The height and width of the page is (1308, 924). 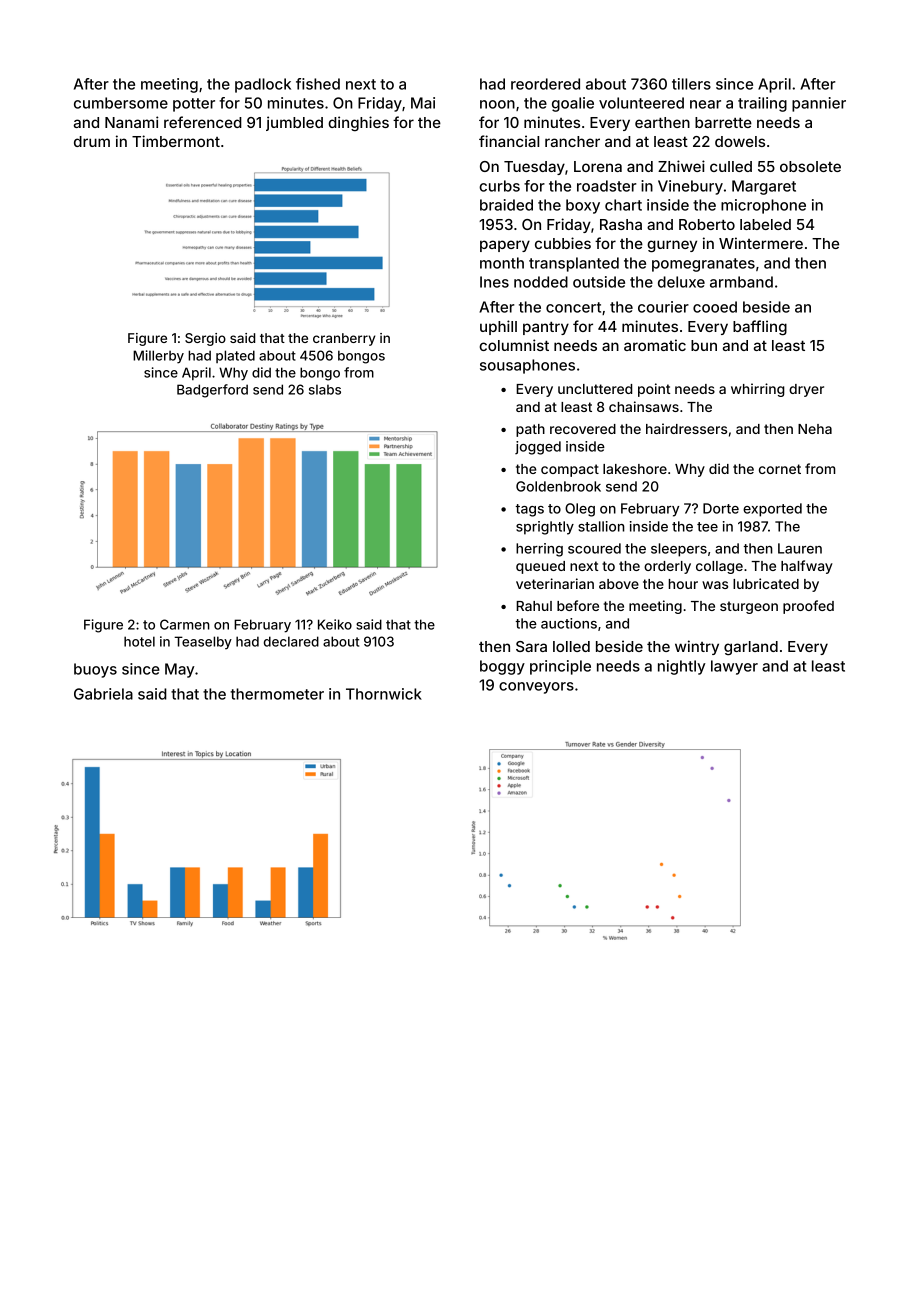 What do you see at coordinates (558, 486) in the page?
I see `Goldenbrook` at bounding box center [558, 486].
